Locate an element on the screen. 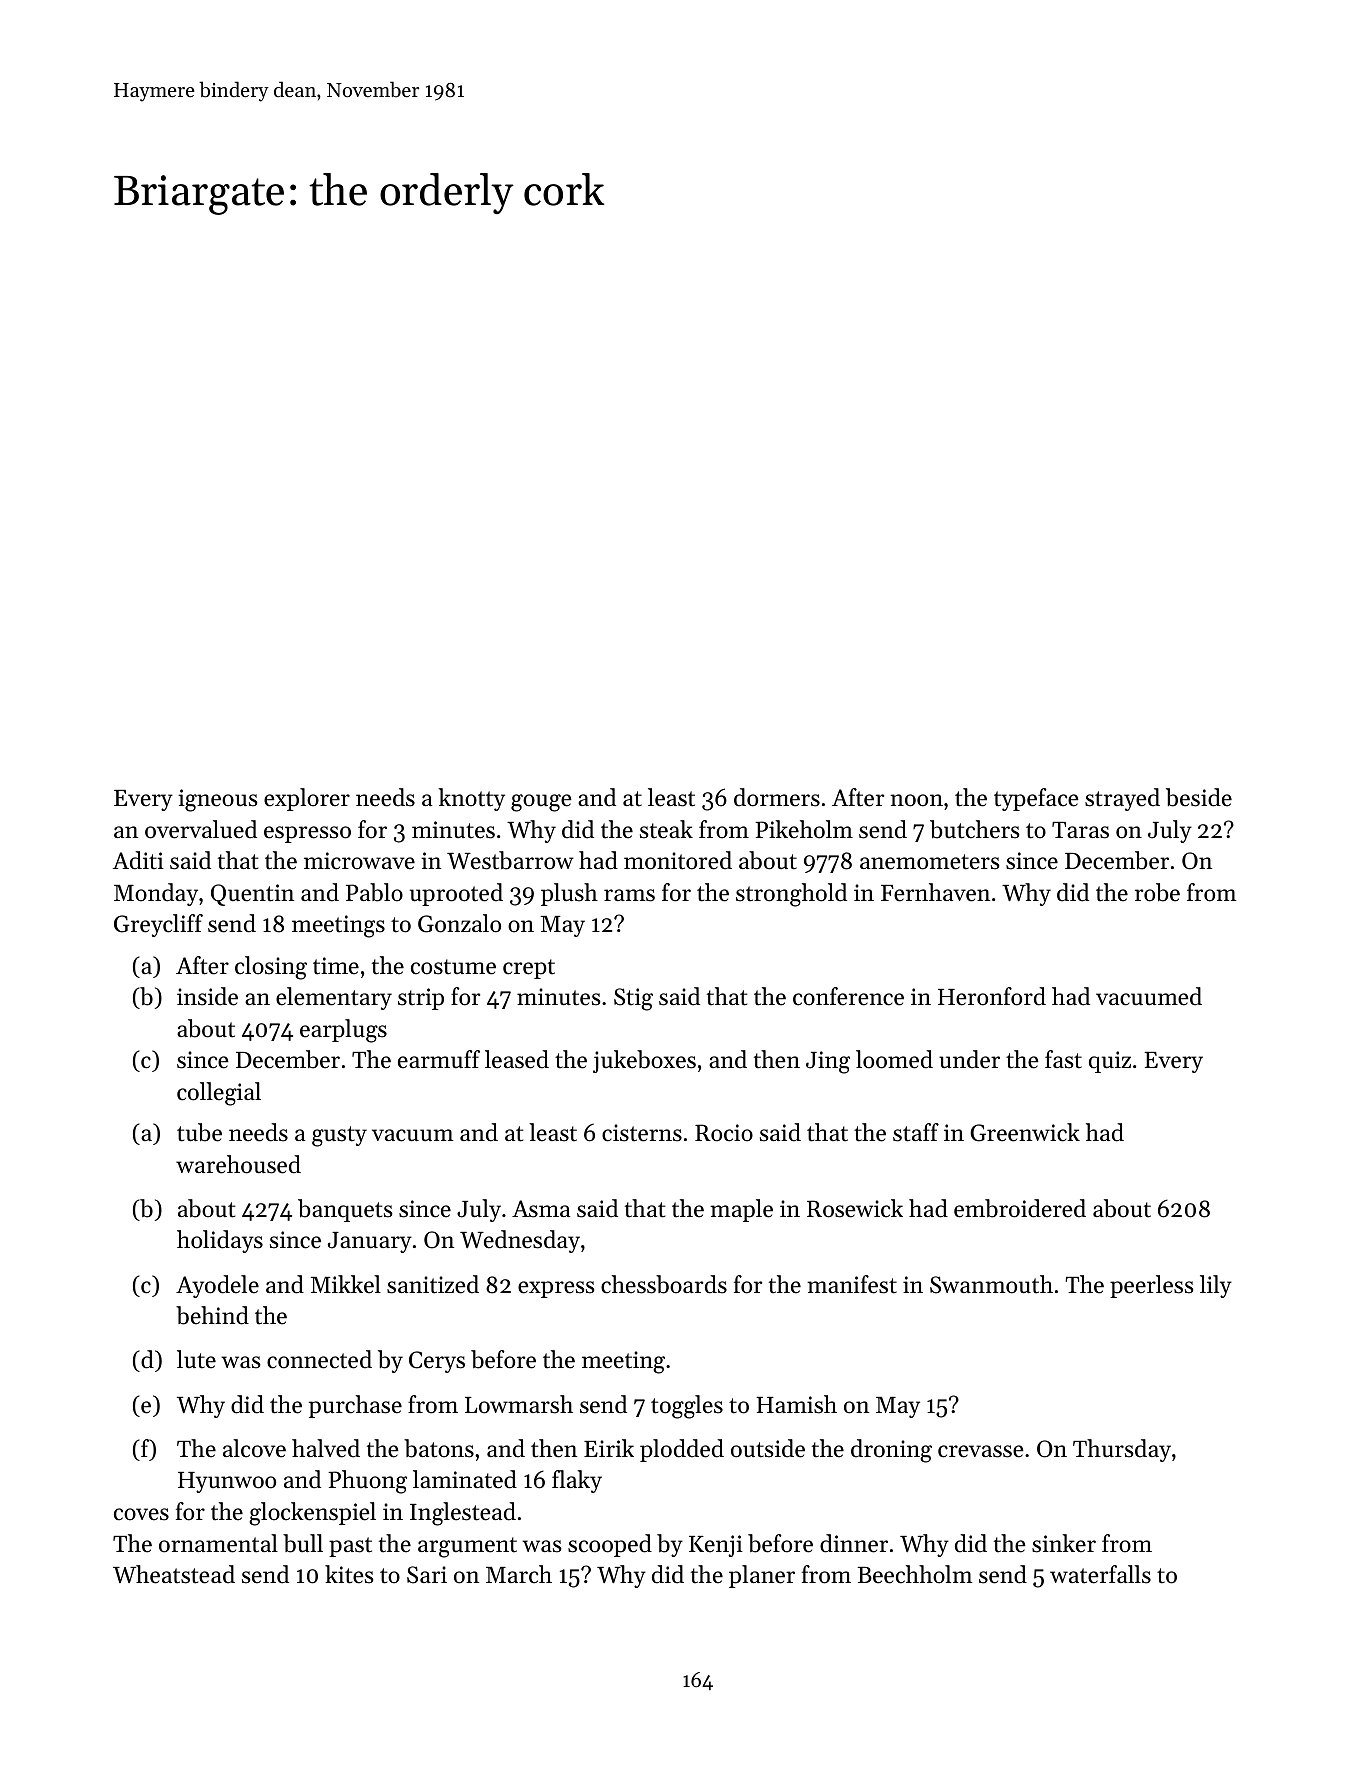  typeface is located at coordinates (1036, 799).
